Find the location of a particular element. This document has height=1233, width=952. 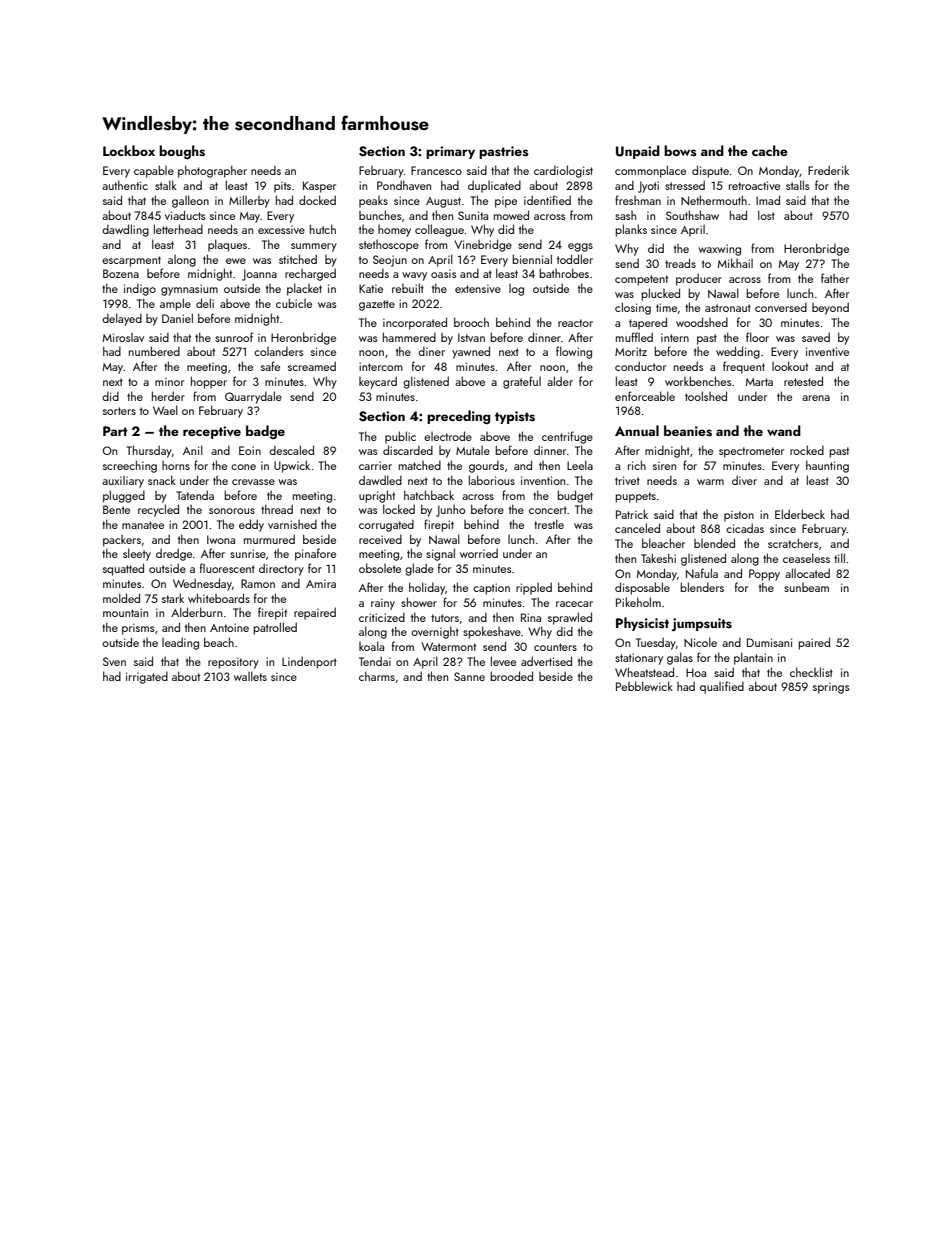

qualified is located at coordinates (722, 687).
